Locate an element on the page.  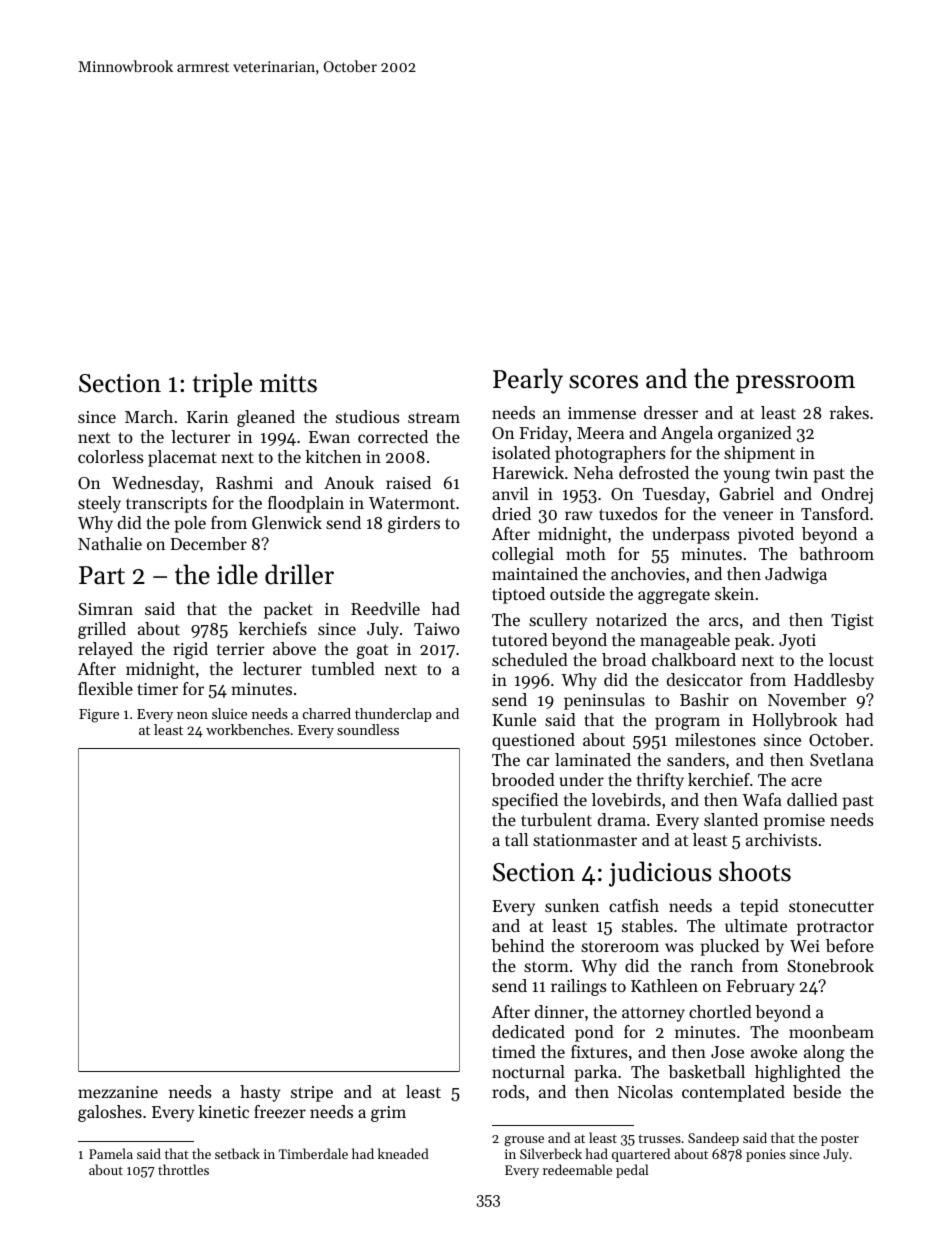
setback is located at coordinates (237, 1153).
